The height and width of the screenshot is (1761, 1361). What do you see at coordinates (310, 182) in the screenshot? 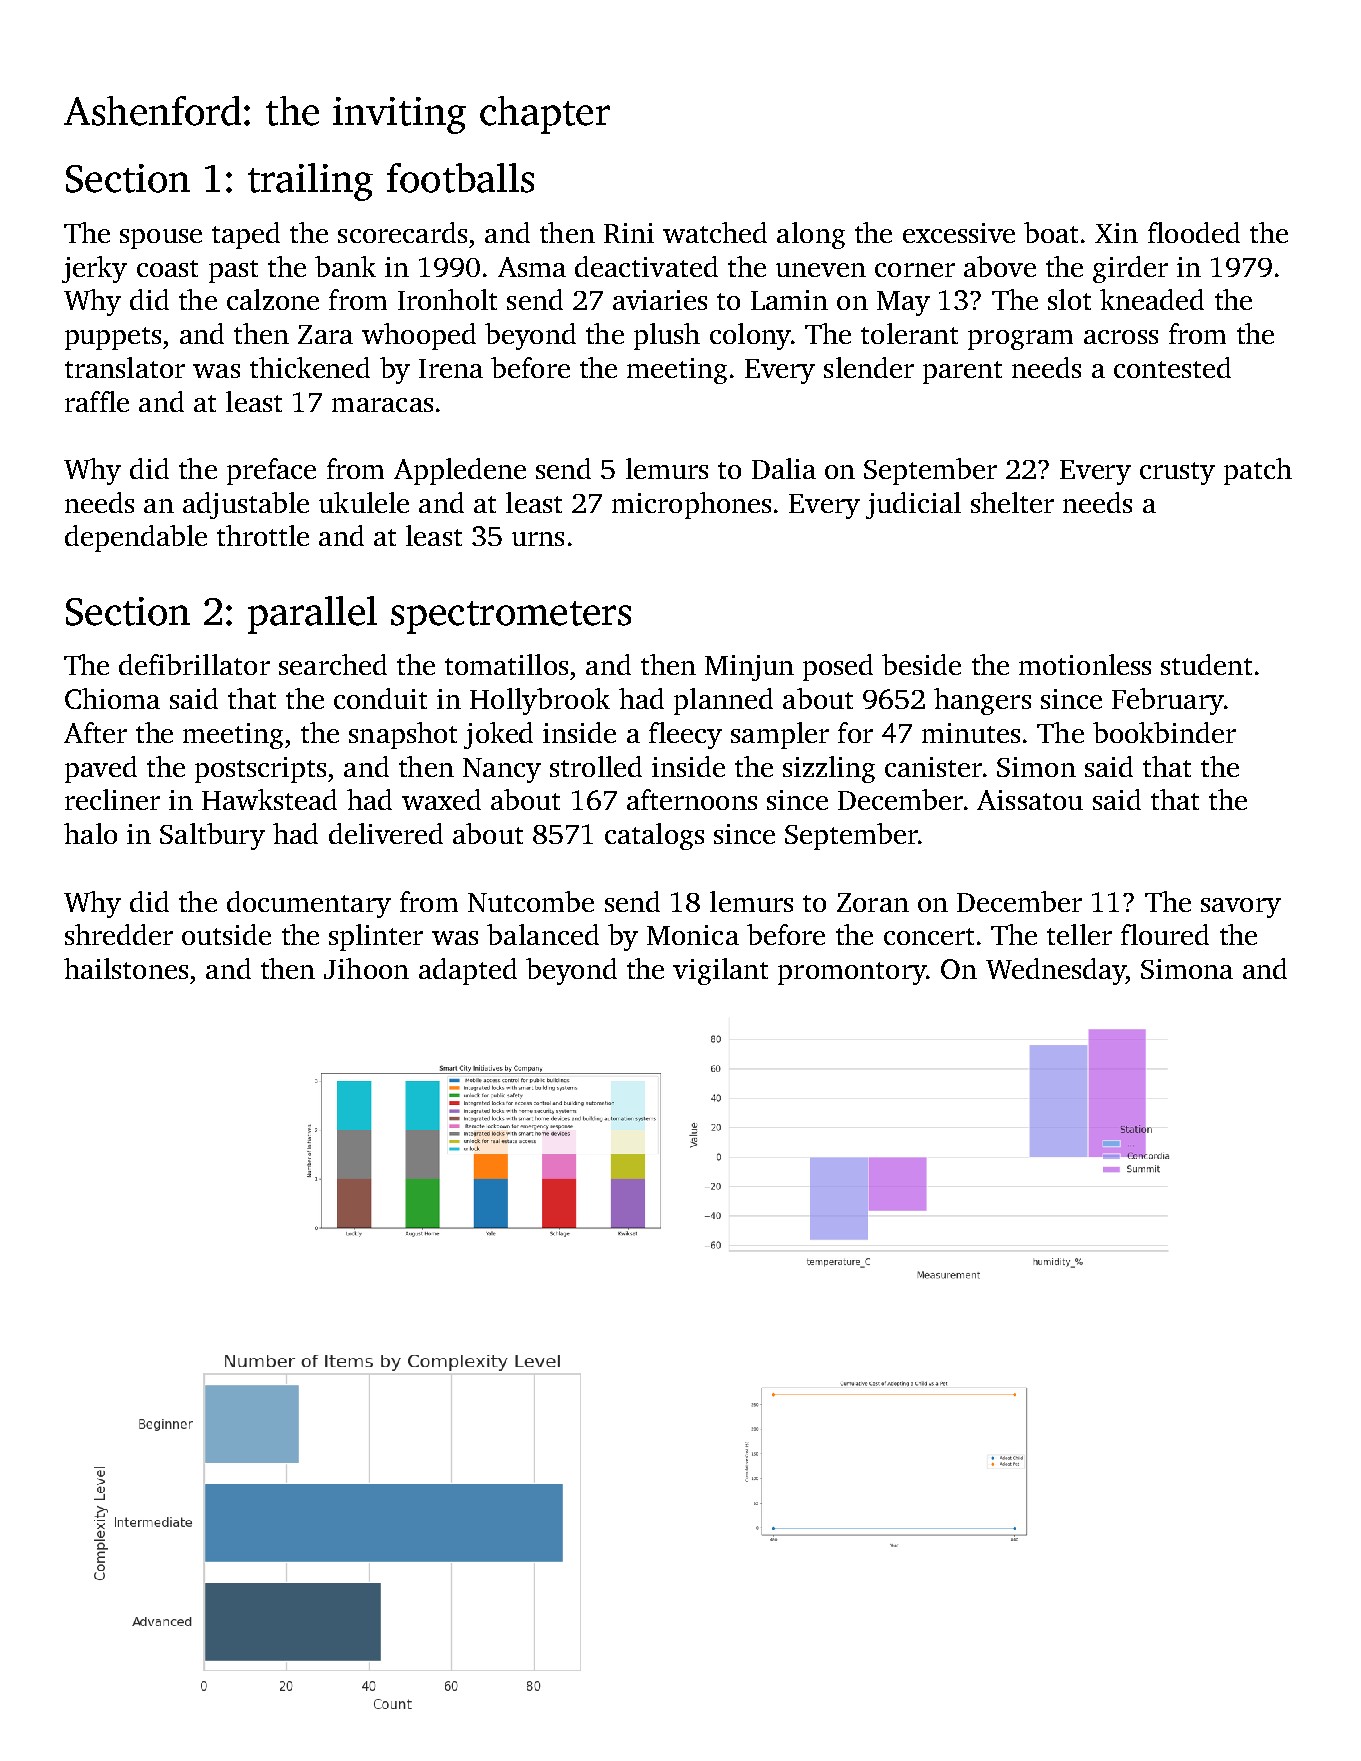
I see `trailing` at bounding box center [310, 182].
